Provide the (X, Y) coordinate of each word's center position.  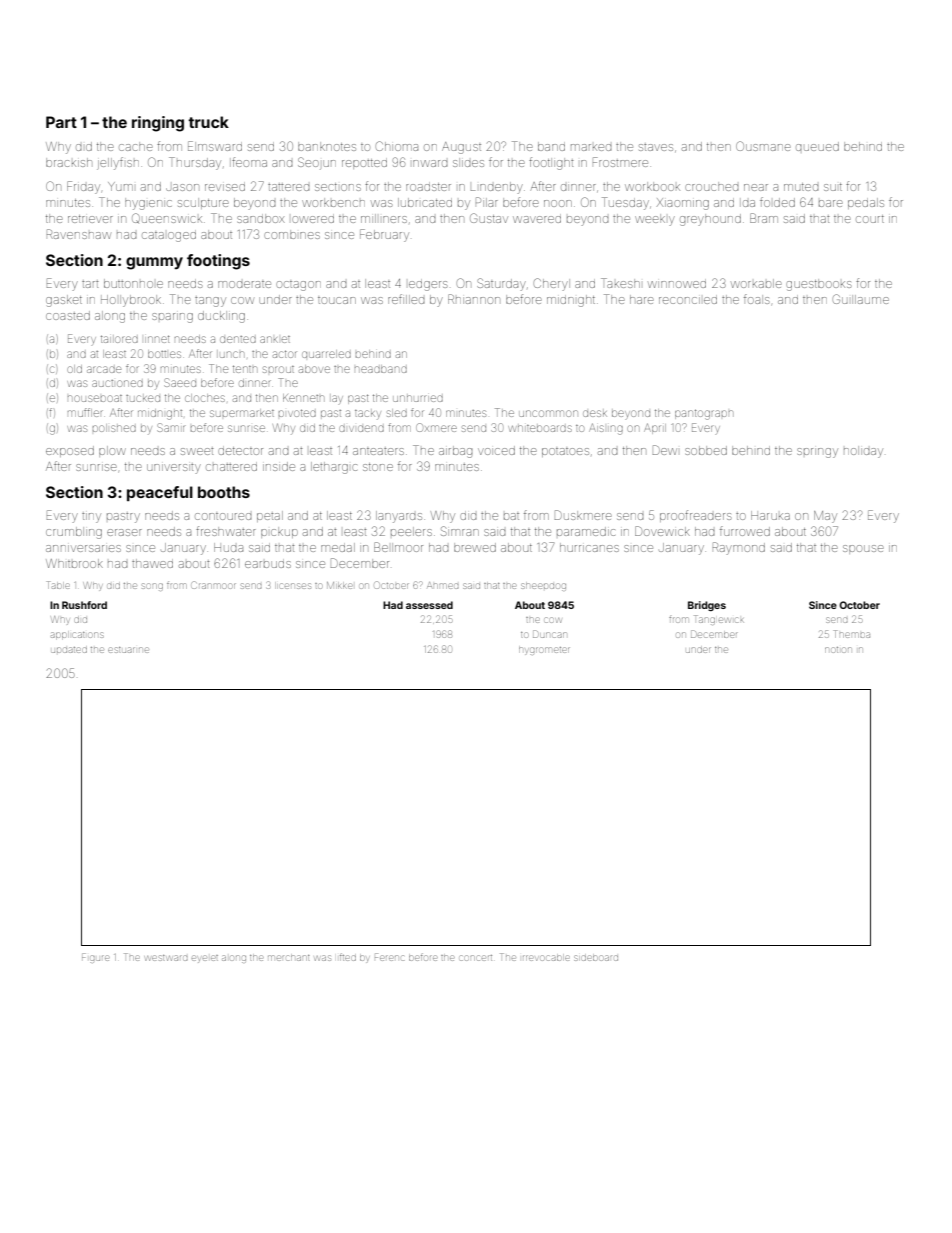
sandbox (261, 218)
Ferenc (389, 957)
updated (69, 650)
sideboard (596, 958)
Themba (852, 634)
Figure (96, 958)
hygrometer (544, 651)
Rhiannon (474, 299)
